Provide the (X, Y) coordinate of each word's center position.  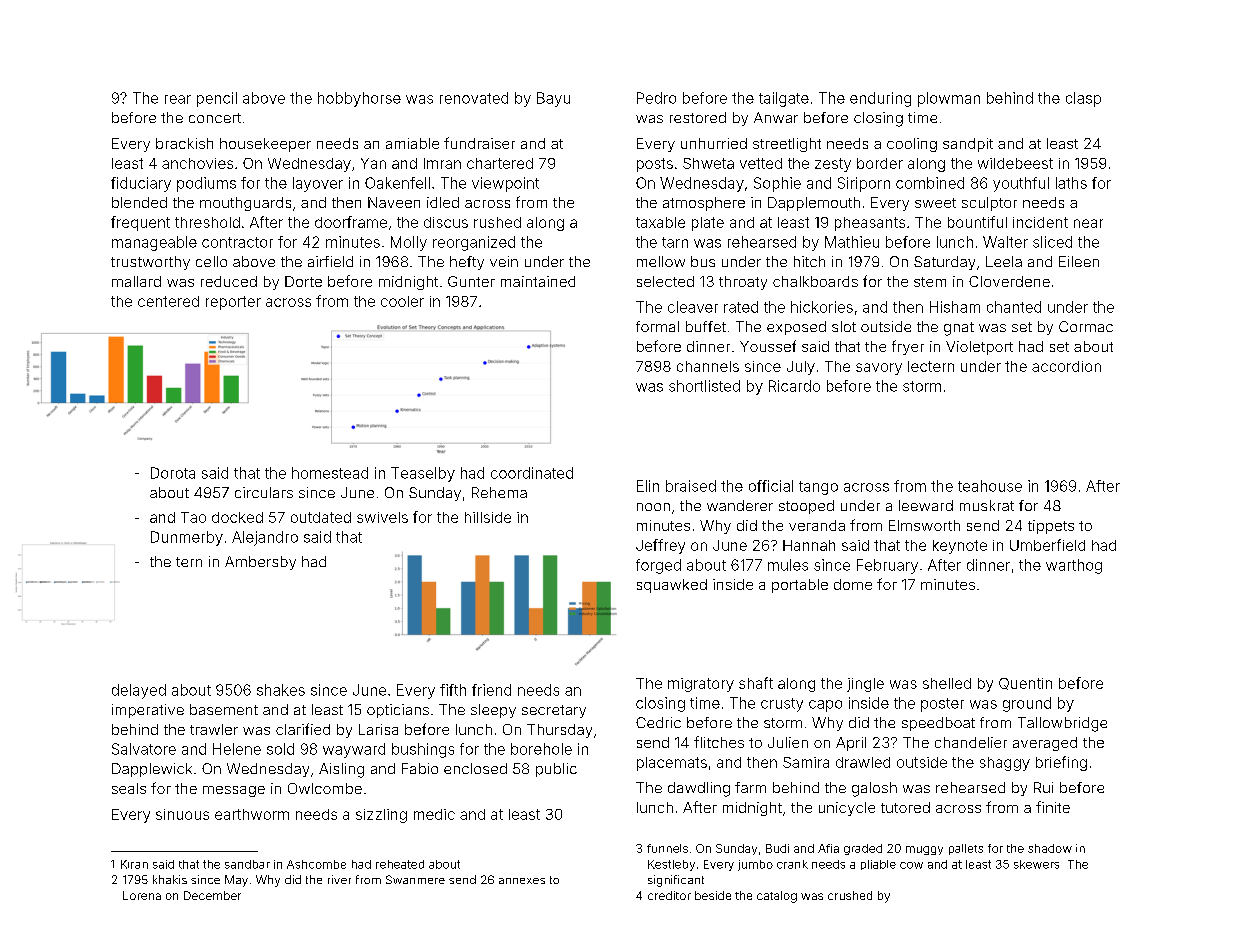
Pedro (656, 98)
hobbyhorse (359, 99)
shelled (947, 683)
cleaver (693, 307)
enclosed (475, 768)
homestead (330, 473)
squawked (672, 586)
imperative (148, 711)
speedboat (938, 724)
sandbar (247, 864)
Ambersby (260, 563)
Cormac (1086, 326)
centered (168, 301)
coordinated (532, 473)
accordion (1066, 366)
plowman (949, 99)
